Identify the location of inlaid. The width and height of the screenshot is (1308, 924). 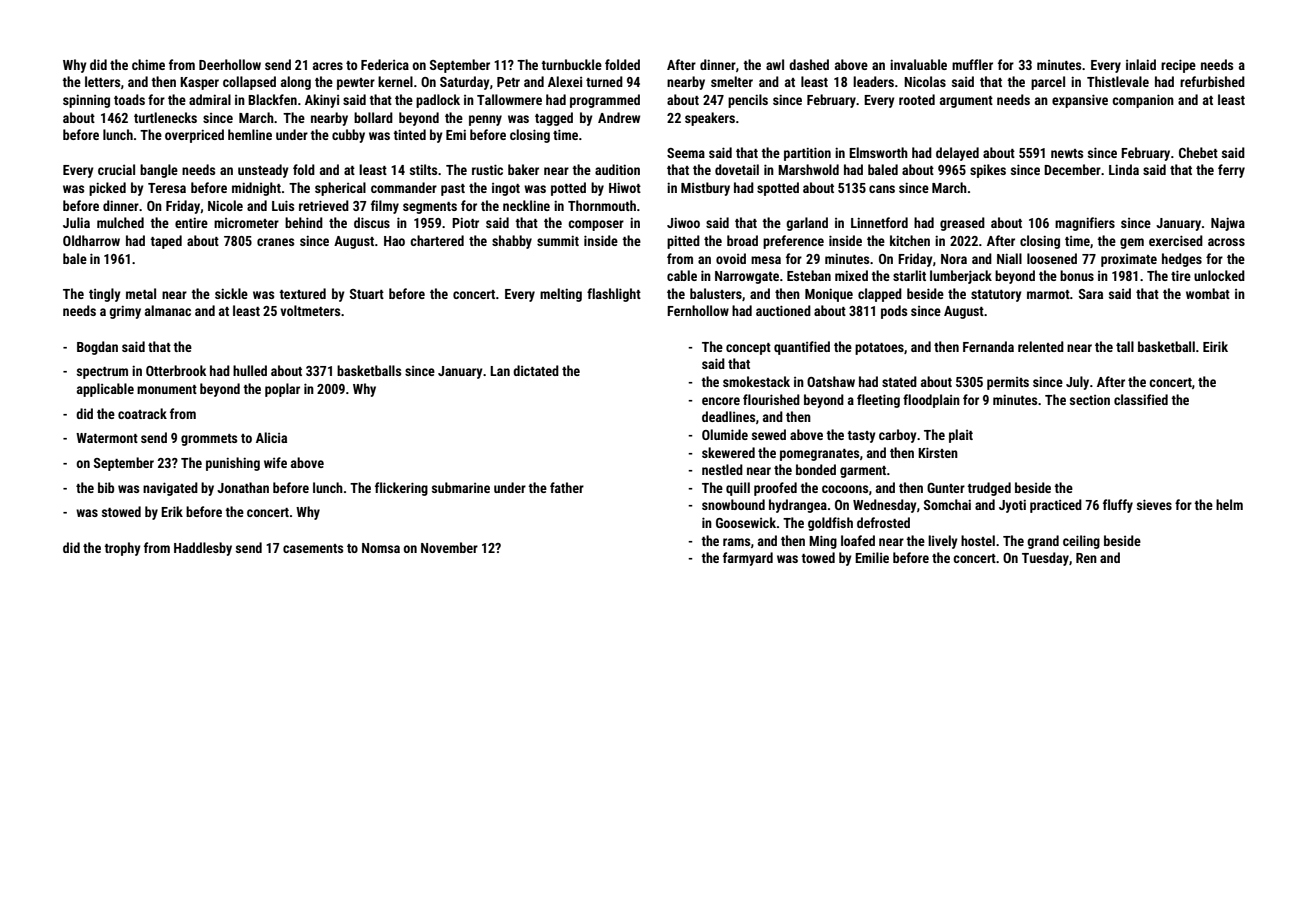
(1141, 64).
